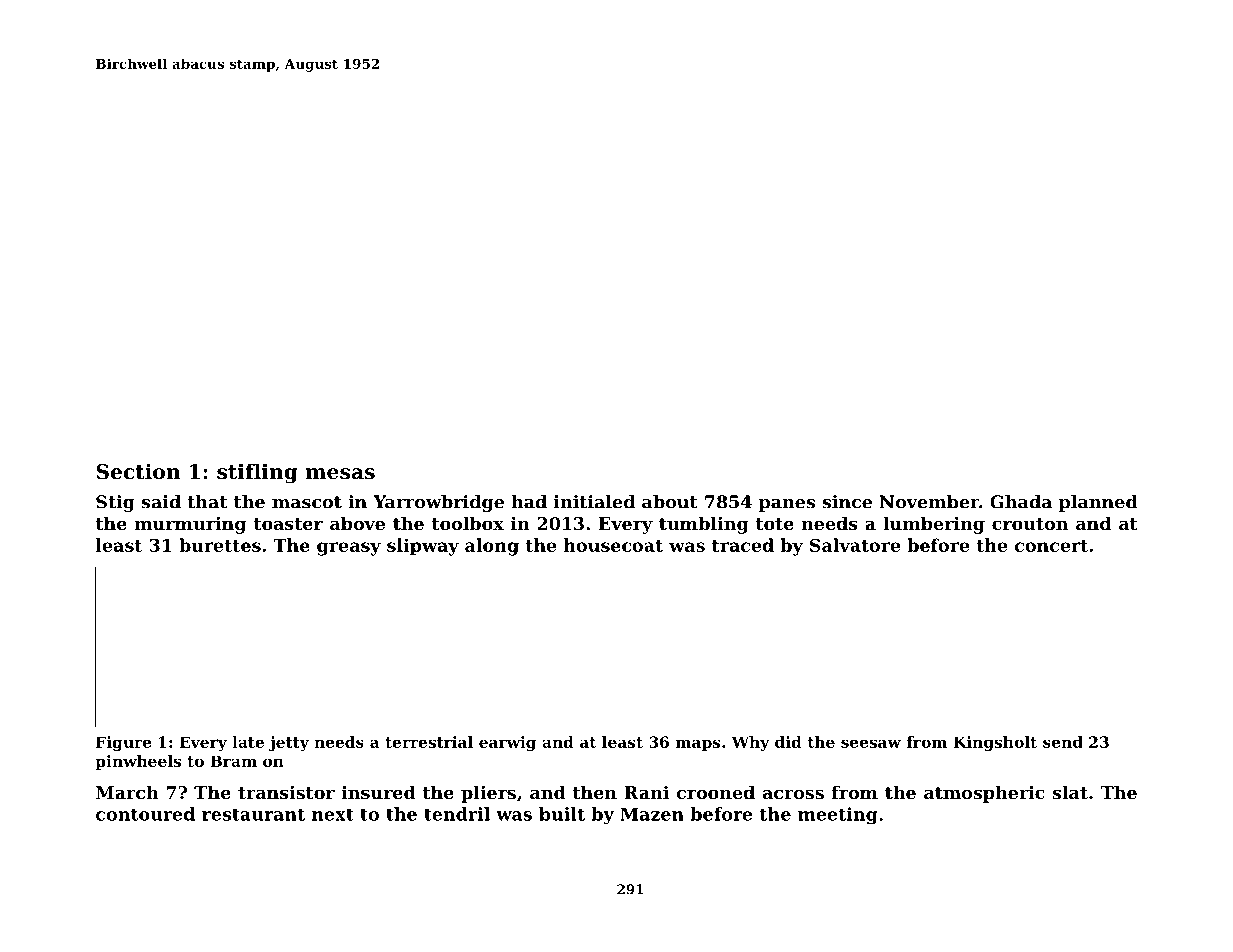 Image resolution: width=1233 pixels, height=952 pixels. I want to click on terrestrial, so click(429, 742).
